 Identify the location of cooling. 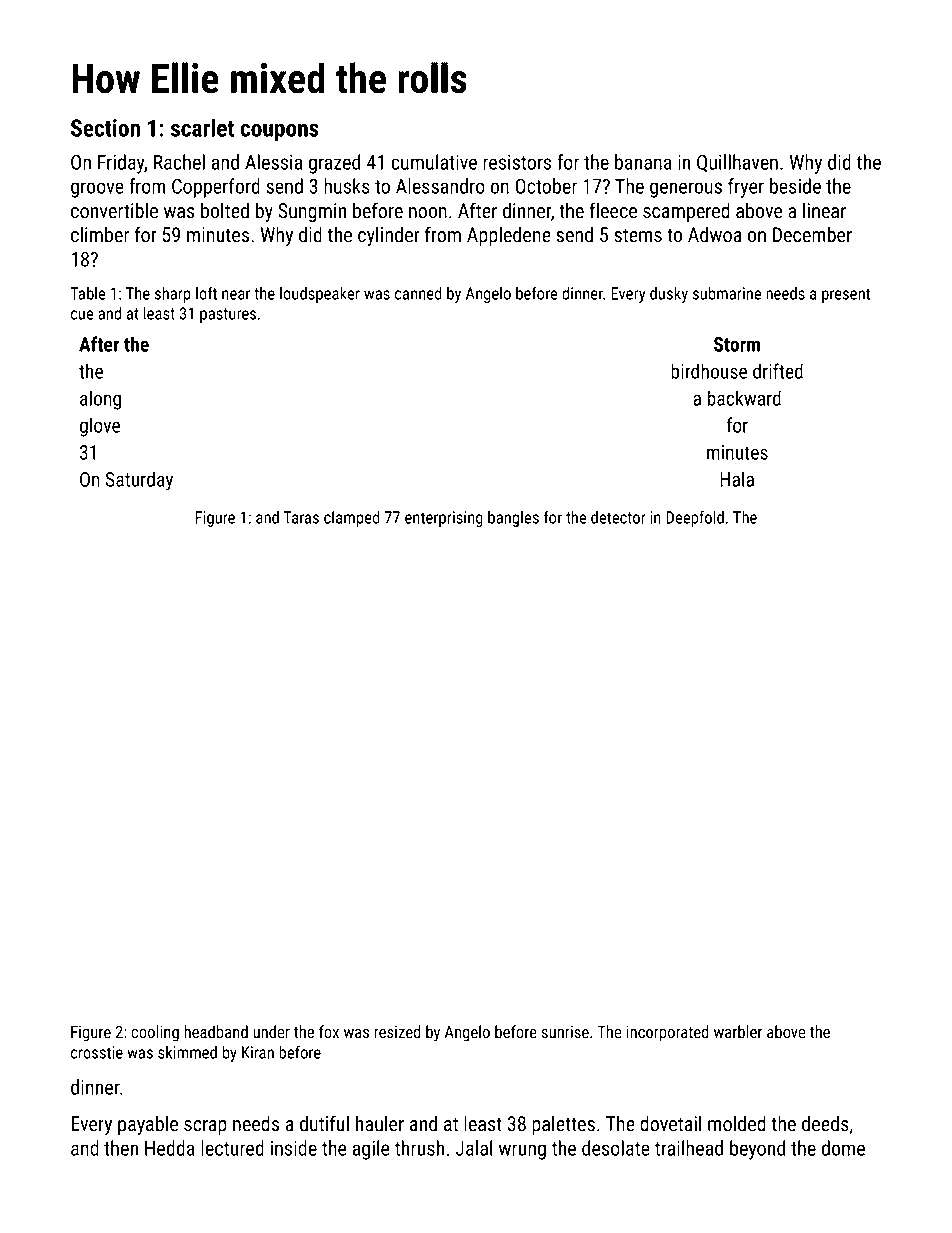
(155, 1033).
